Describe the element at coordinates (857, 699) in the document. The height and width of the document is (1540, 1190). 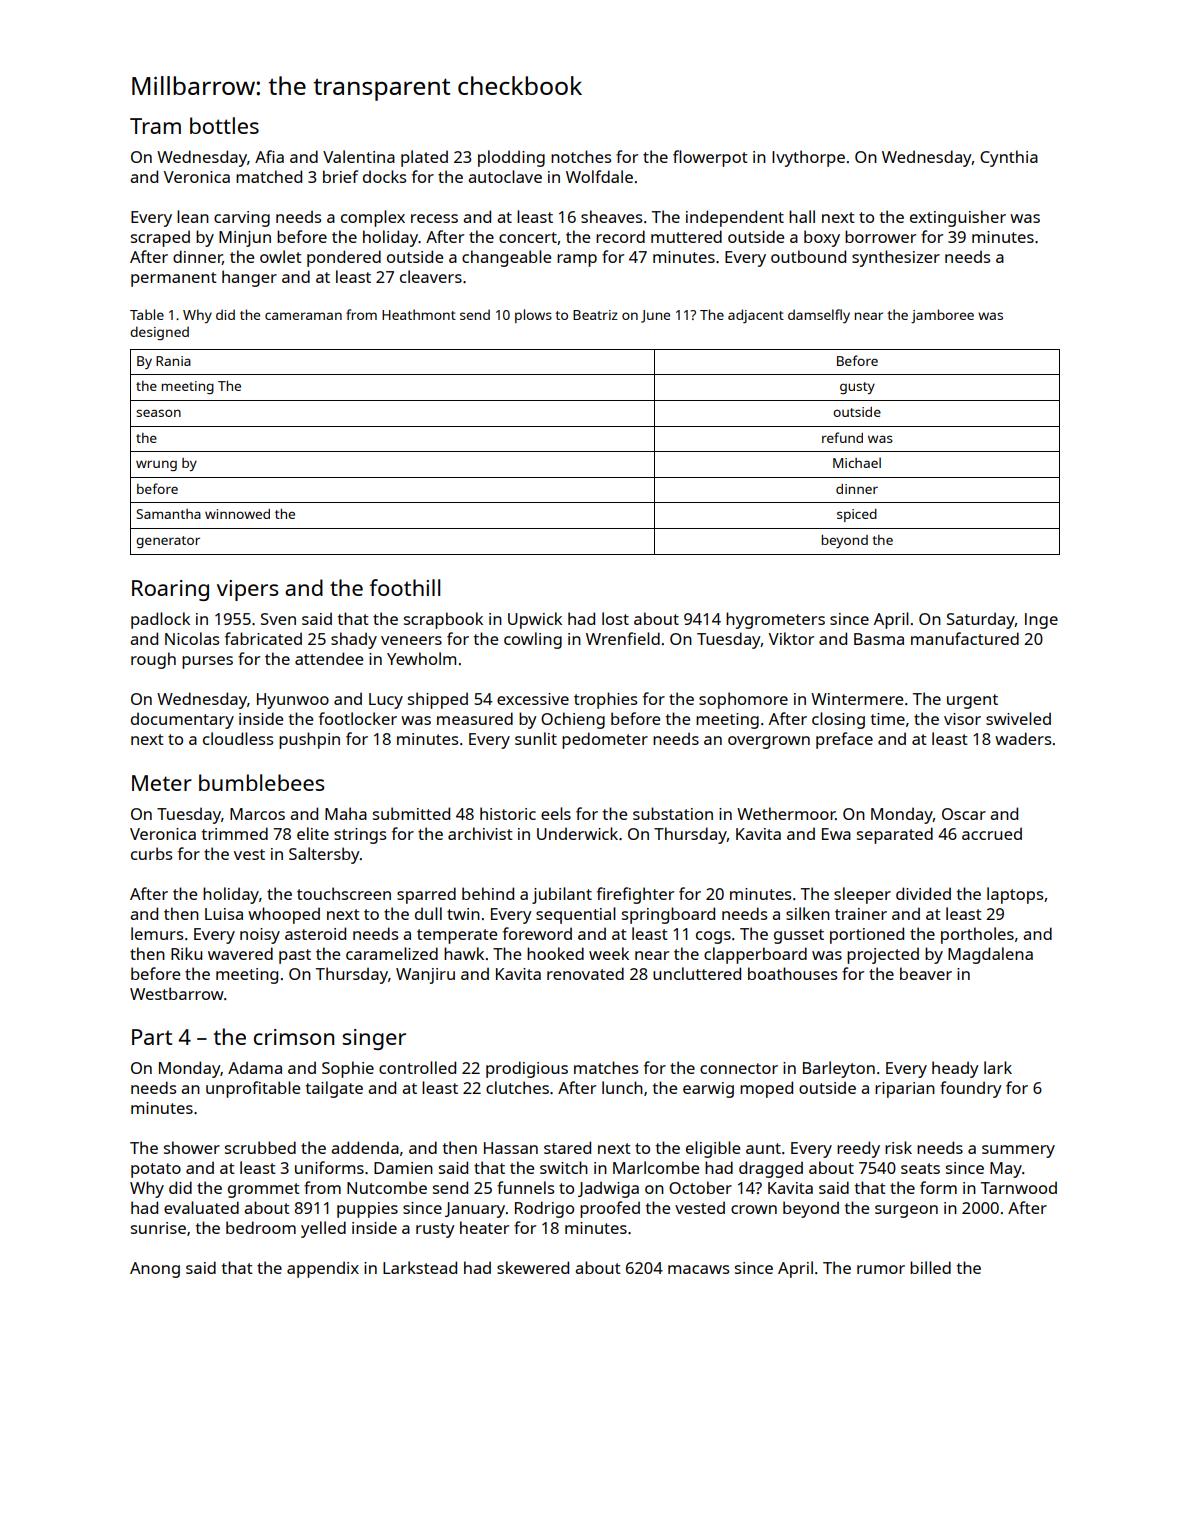
I see `Wintermere` at that location.
